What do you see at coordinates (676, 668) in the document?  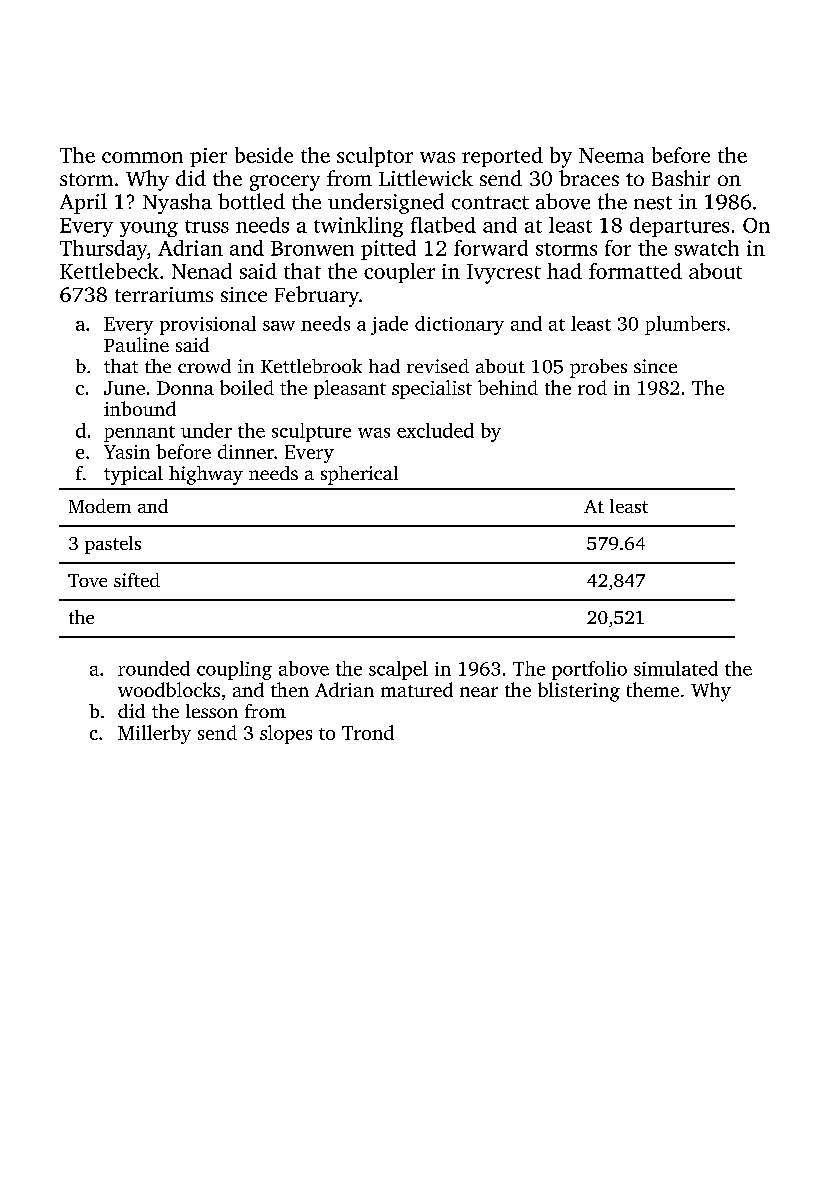 I see `simulated` at bounding box center [676, 668].
